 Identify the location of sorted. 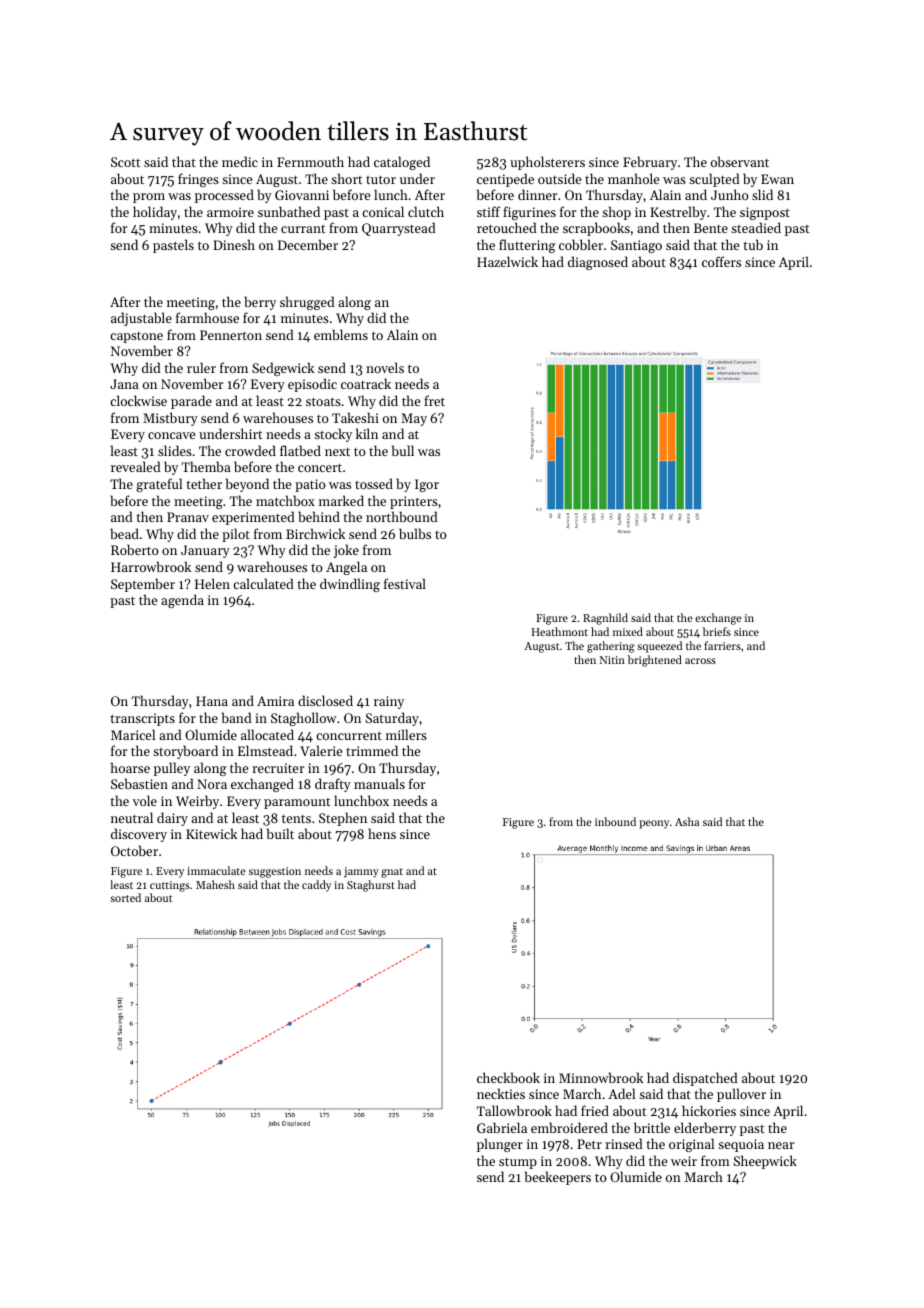
(125, 897).
